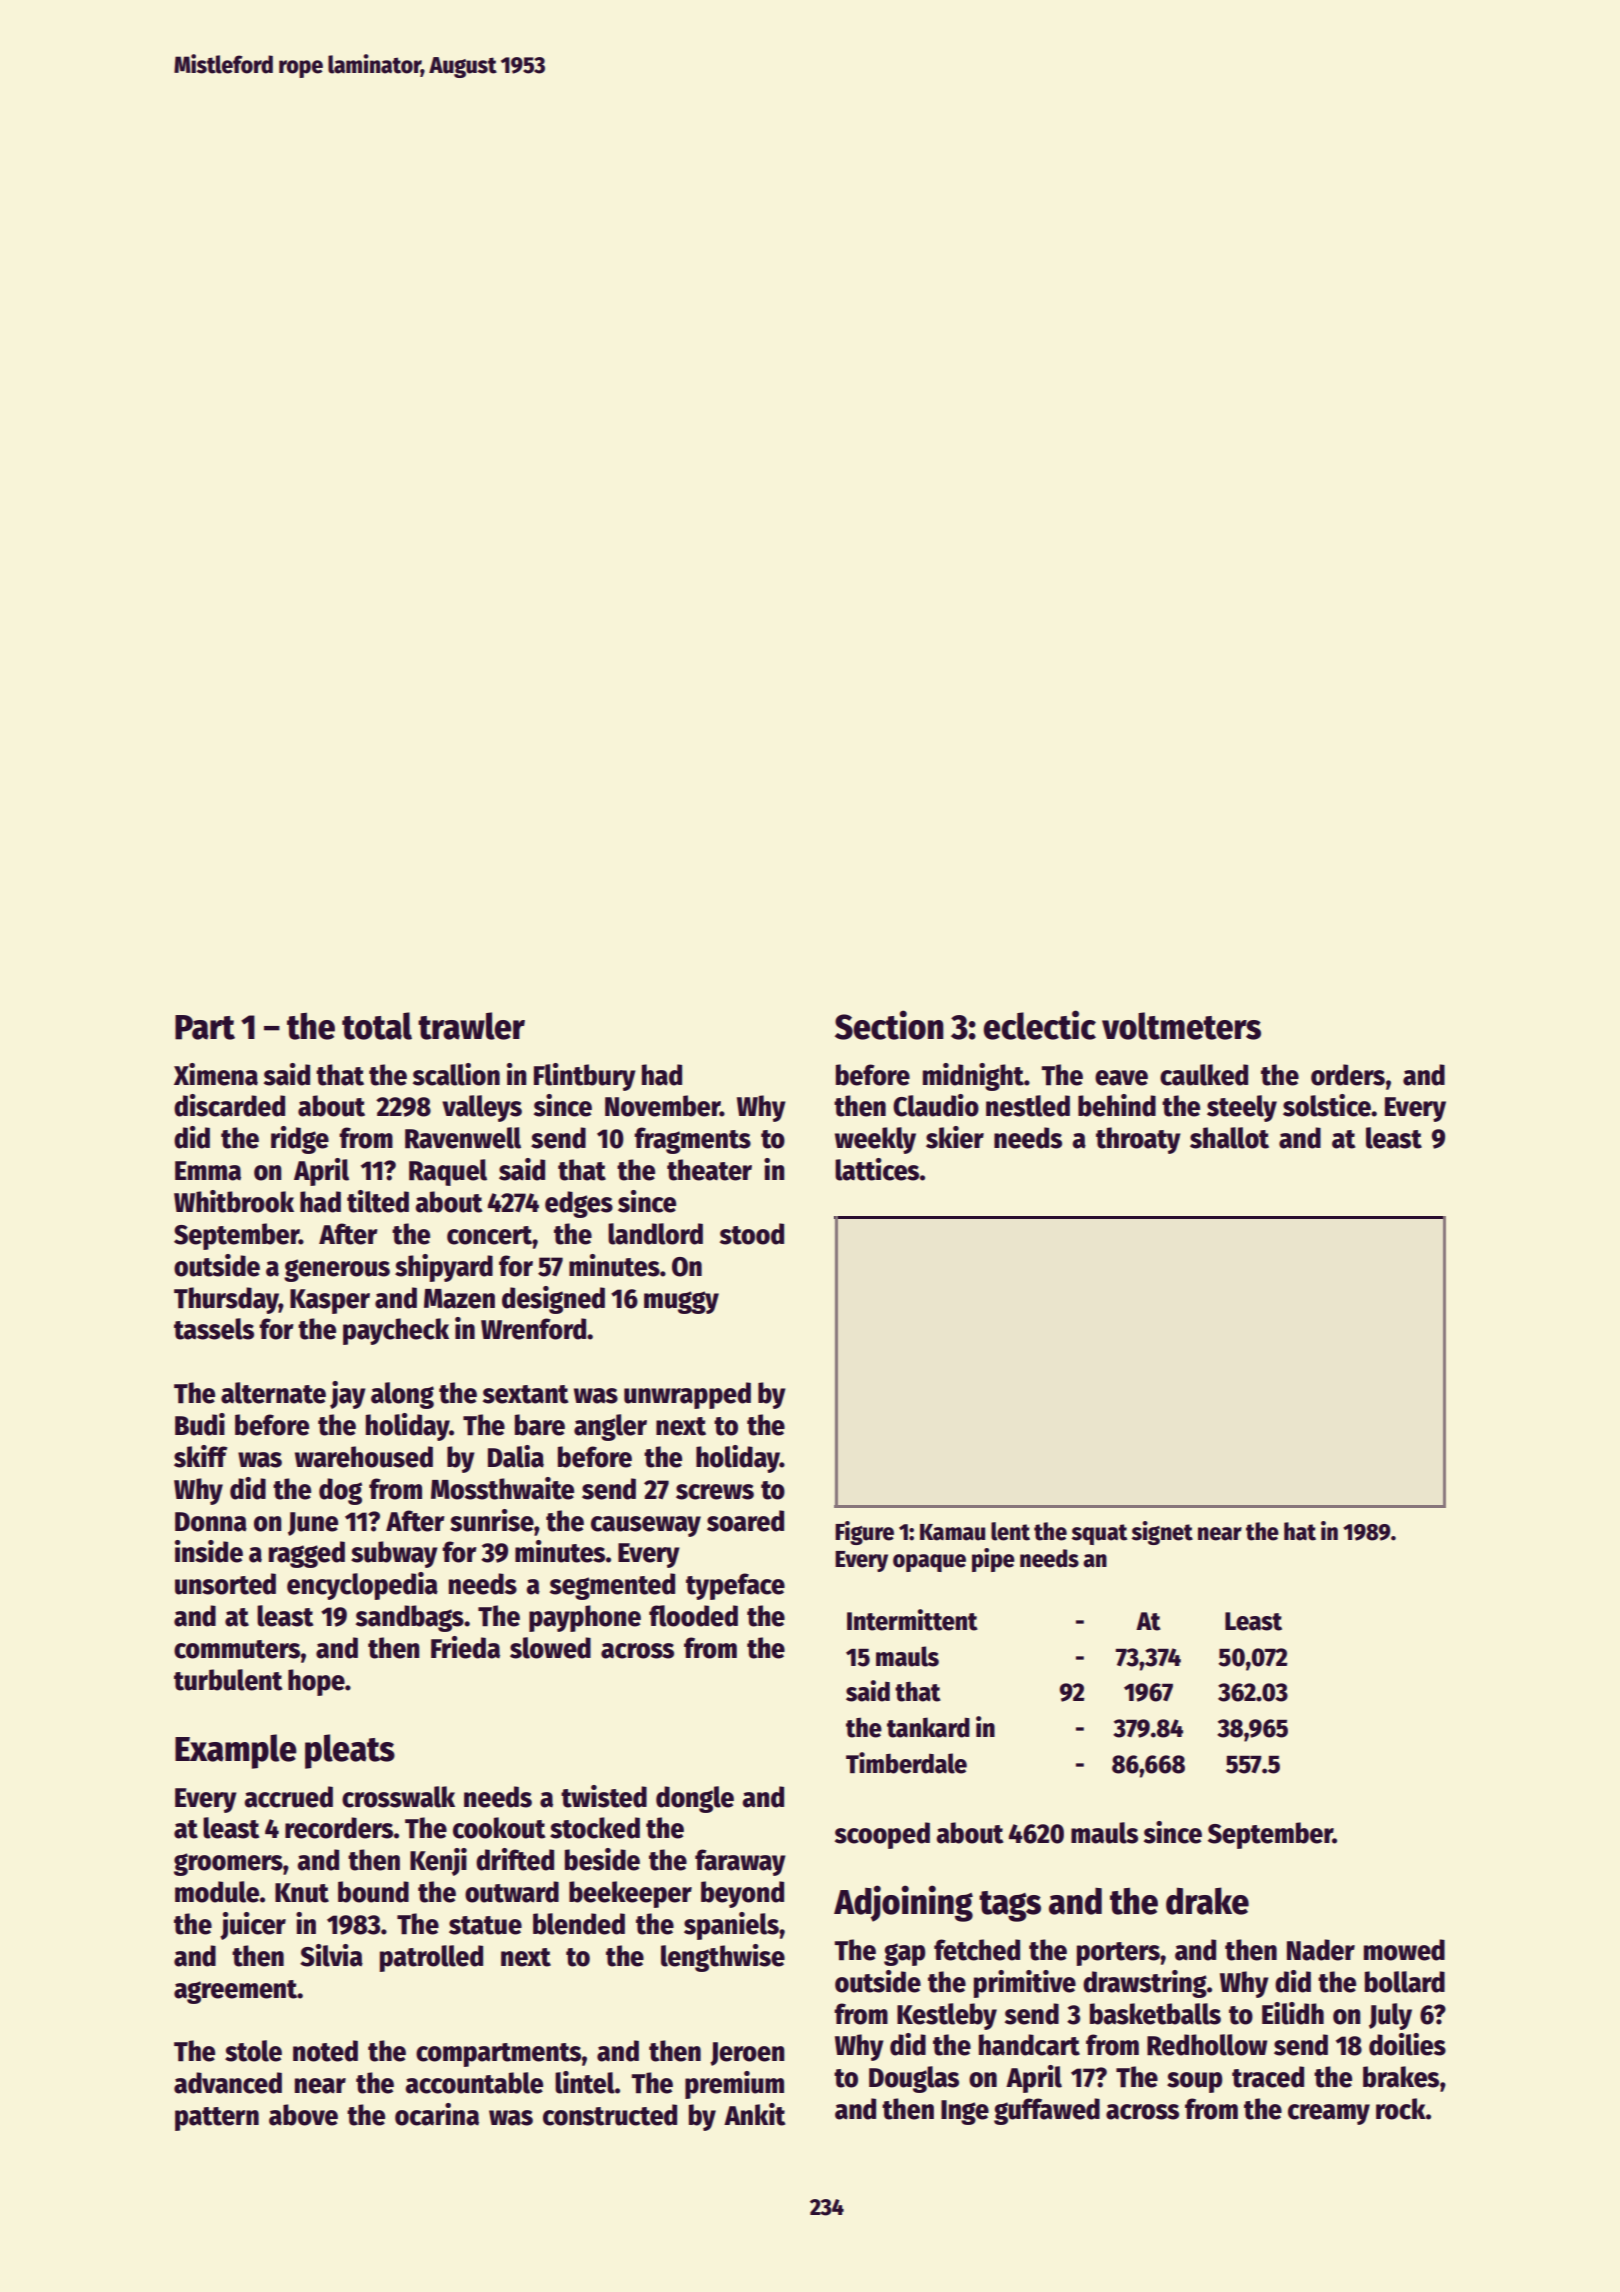 The image size is (1620, 2292). What do you see at coordinates (595, 1828) in the screenshot?
I see `stocked` at bounding box center [595, 1828].
